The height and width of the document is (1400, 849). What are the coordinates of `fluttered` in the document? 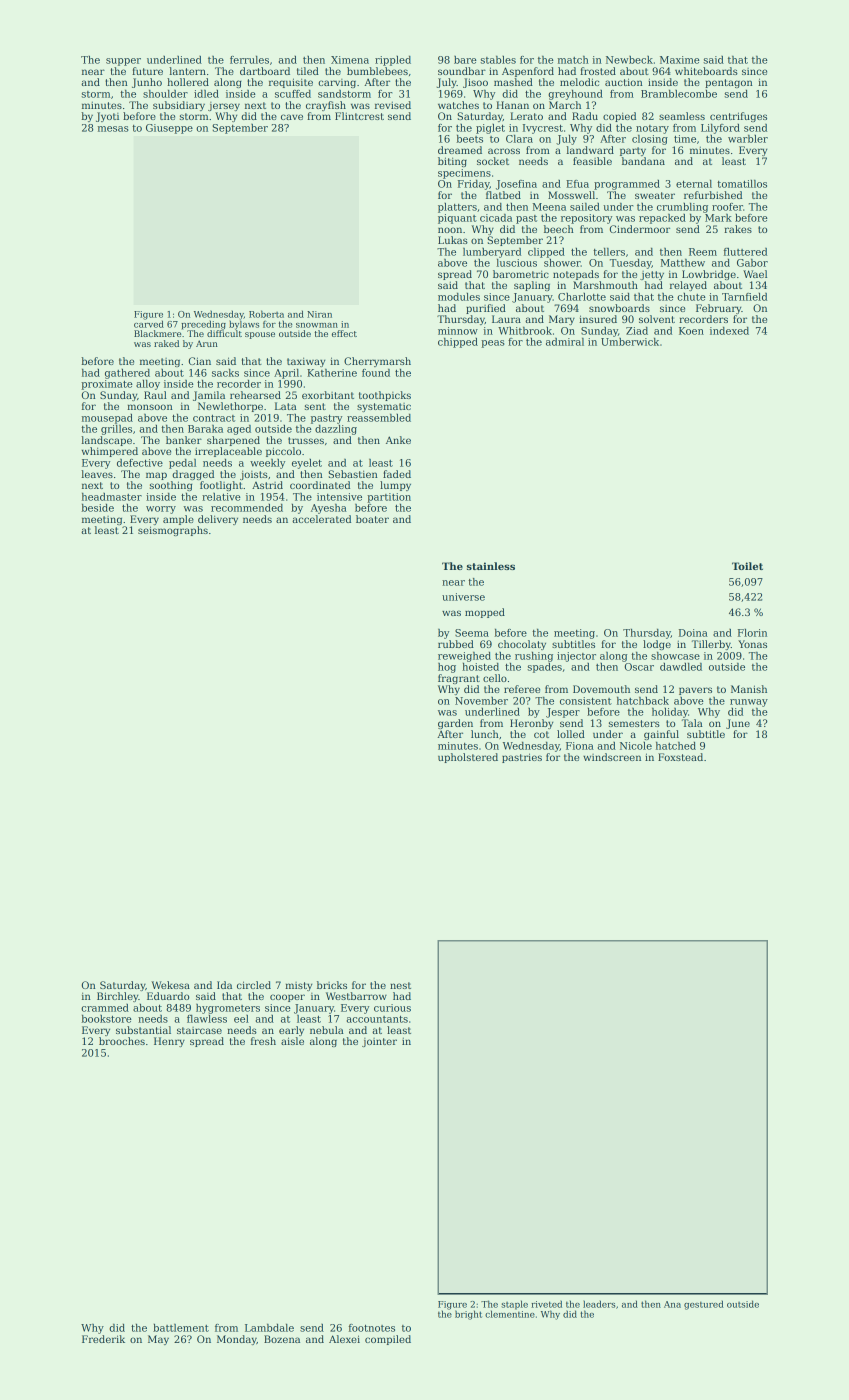 It's located at (745, 252).
